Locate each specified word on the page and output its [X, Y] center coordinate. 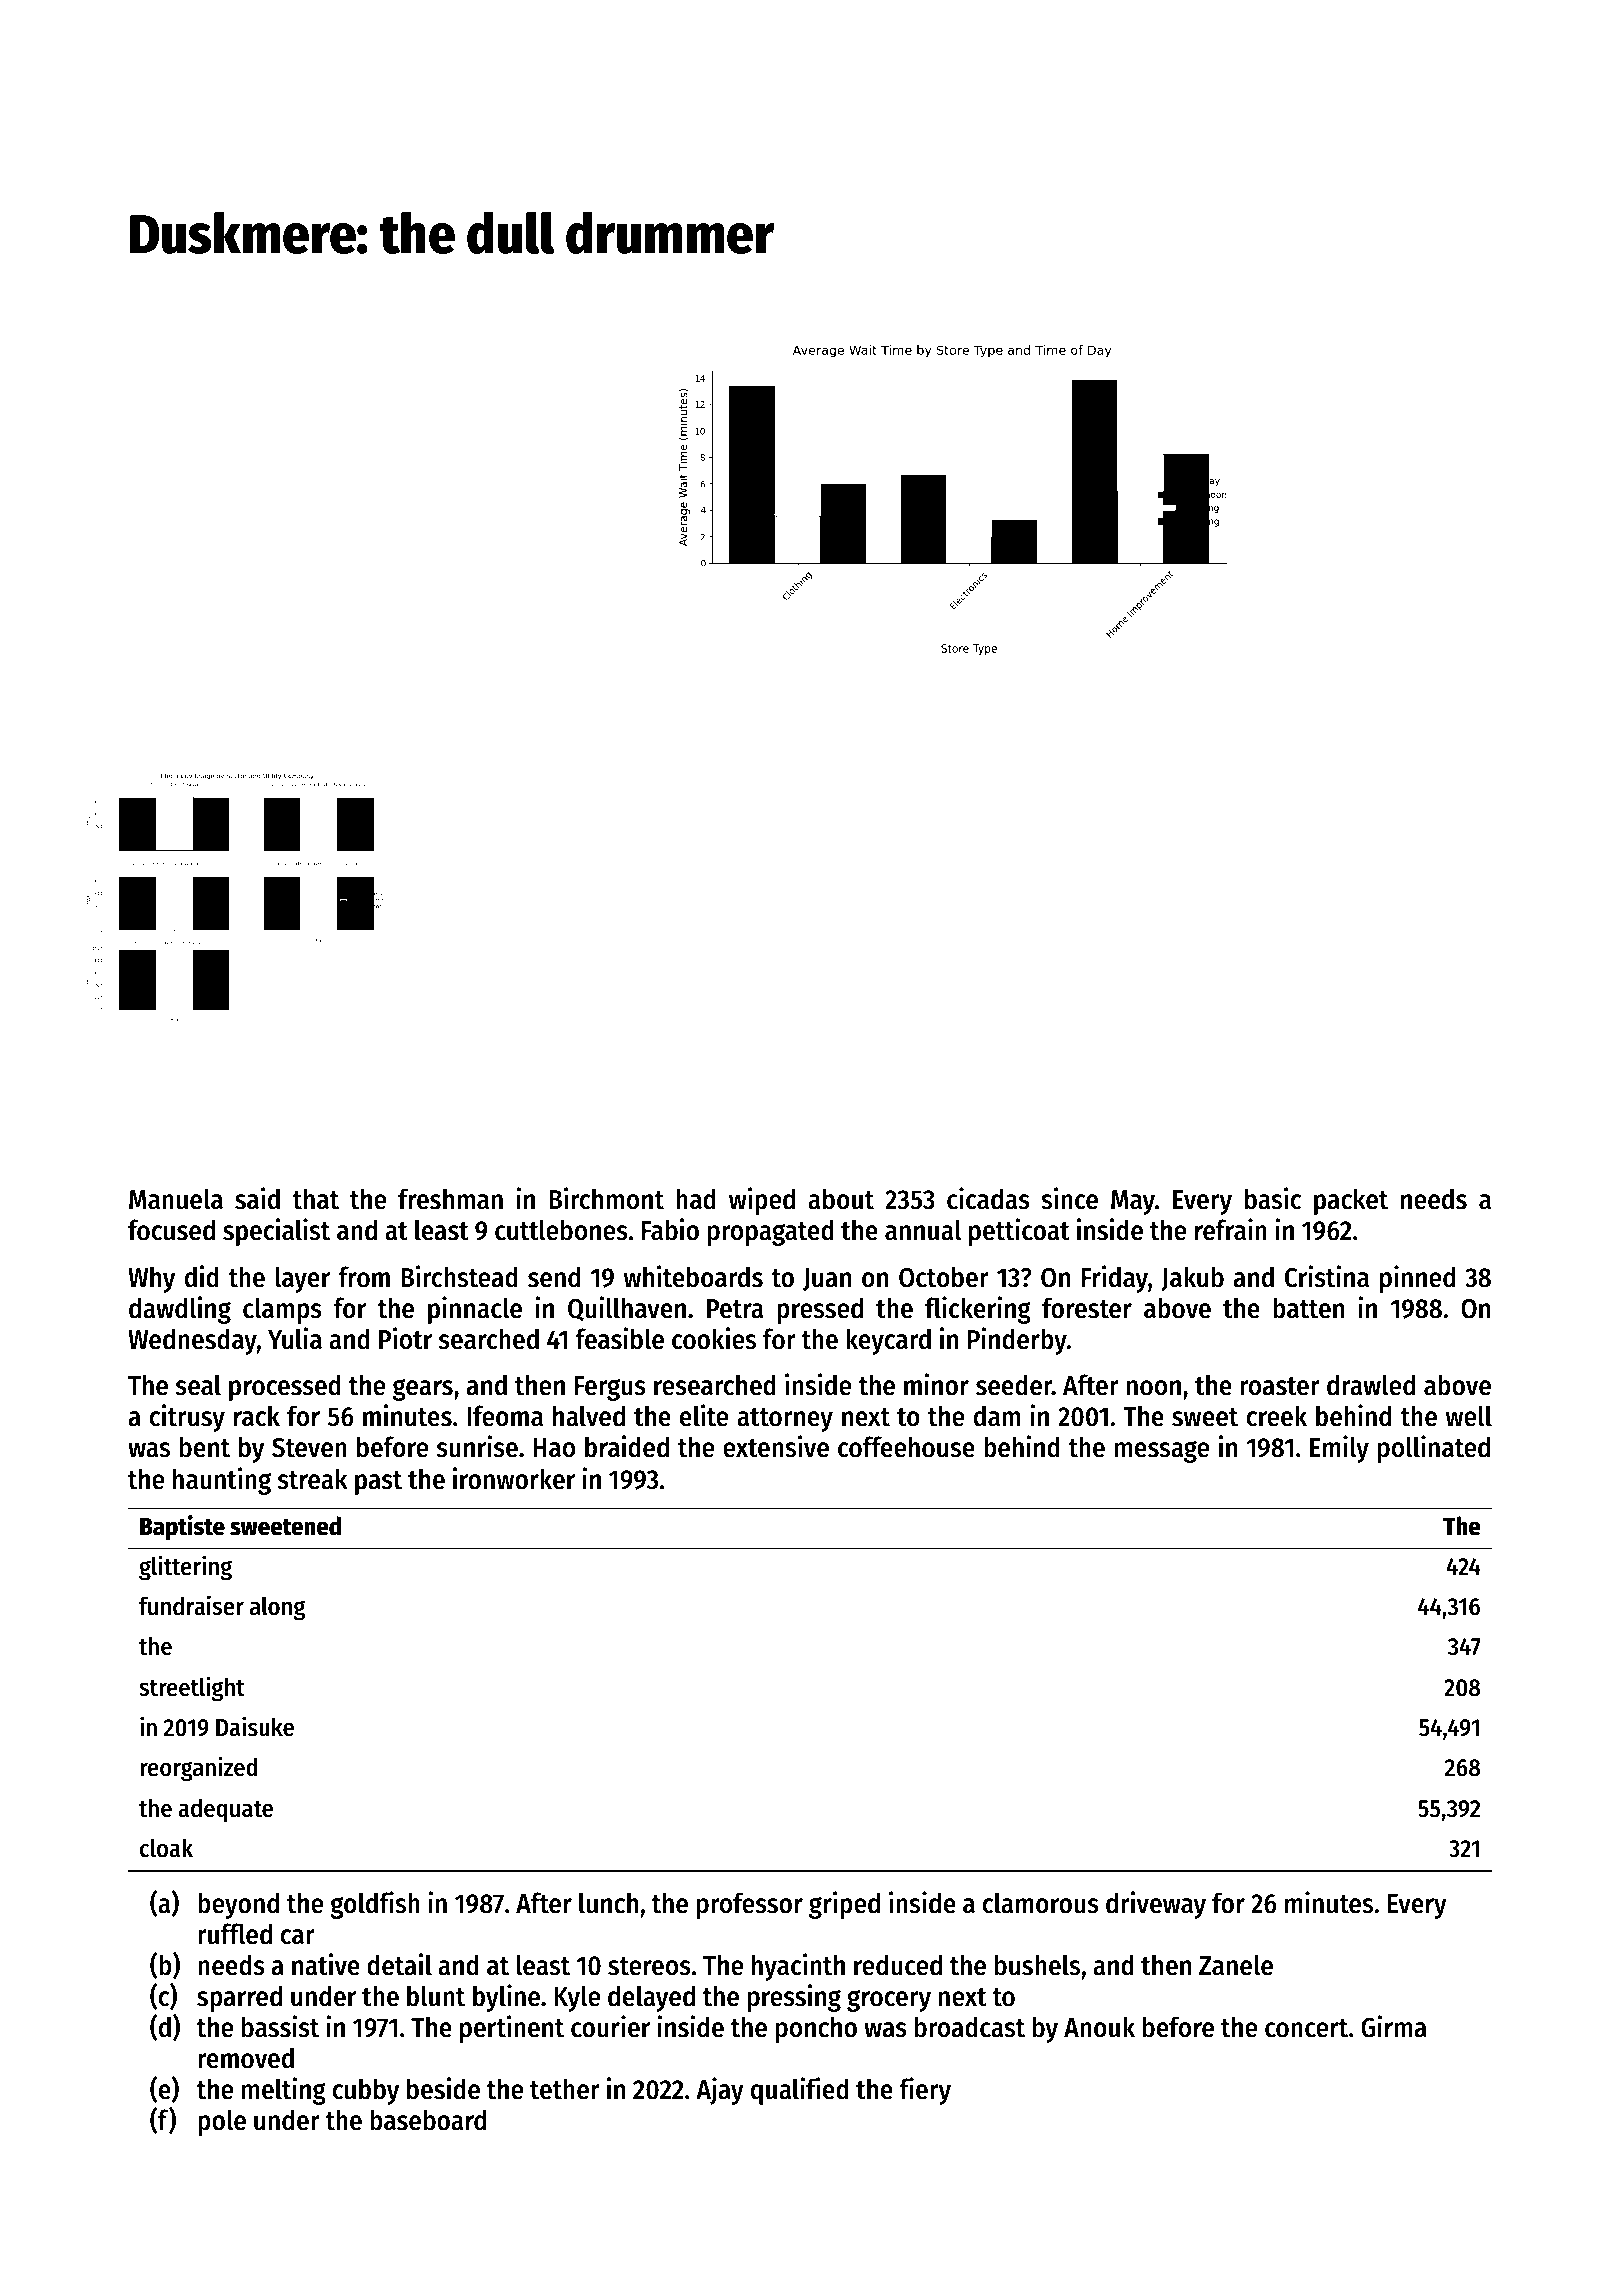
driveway [1156, 1905]
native [326, 1964]
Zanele [1236, 1965]
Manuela [176, 1199]
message [1162, 1452]
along [277, 1608]
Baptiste [182, 1528]
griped [844, 1905]
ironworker [514, 1478]
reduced [898, 1965]
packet [1351, 1201]
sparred [239, 1998]
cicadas [988, 1198]
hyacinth [798, 1967]
